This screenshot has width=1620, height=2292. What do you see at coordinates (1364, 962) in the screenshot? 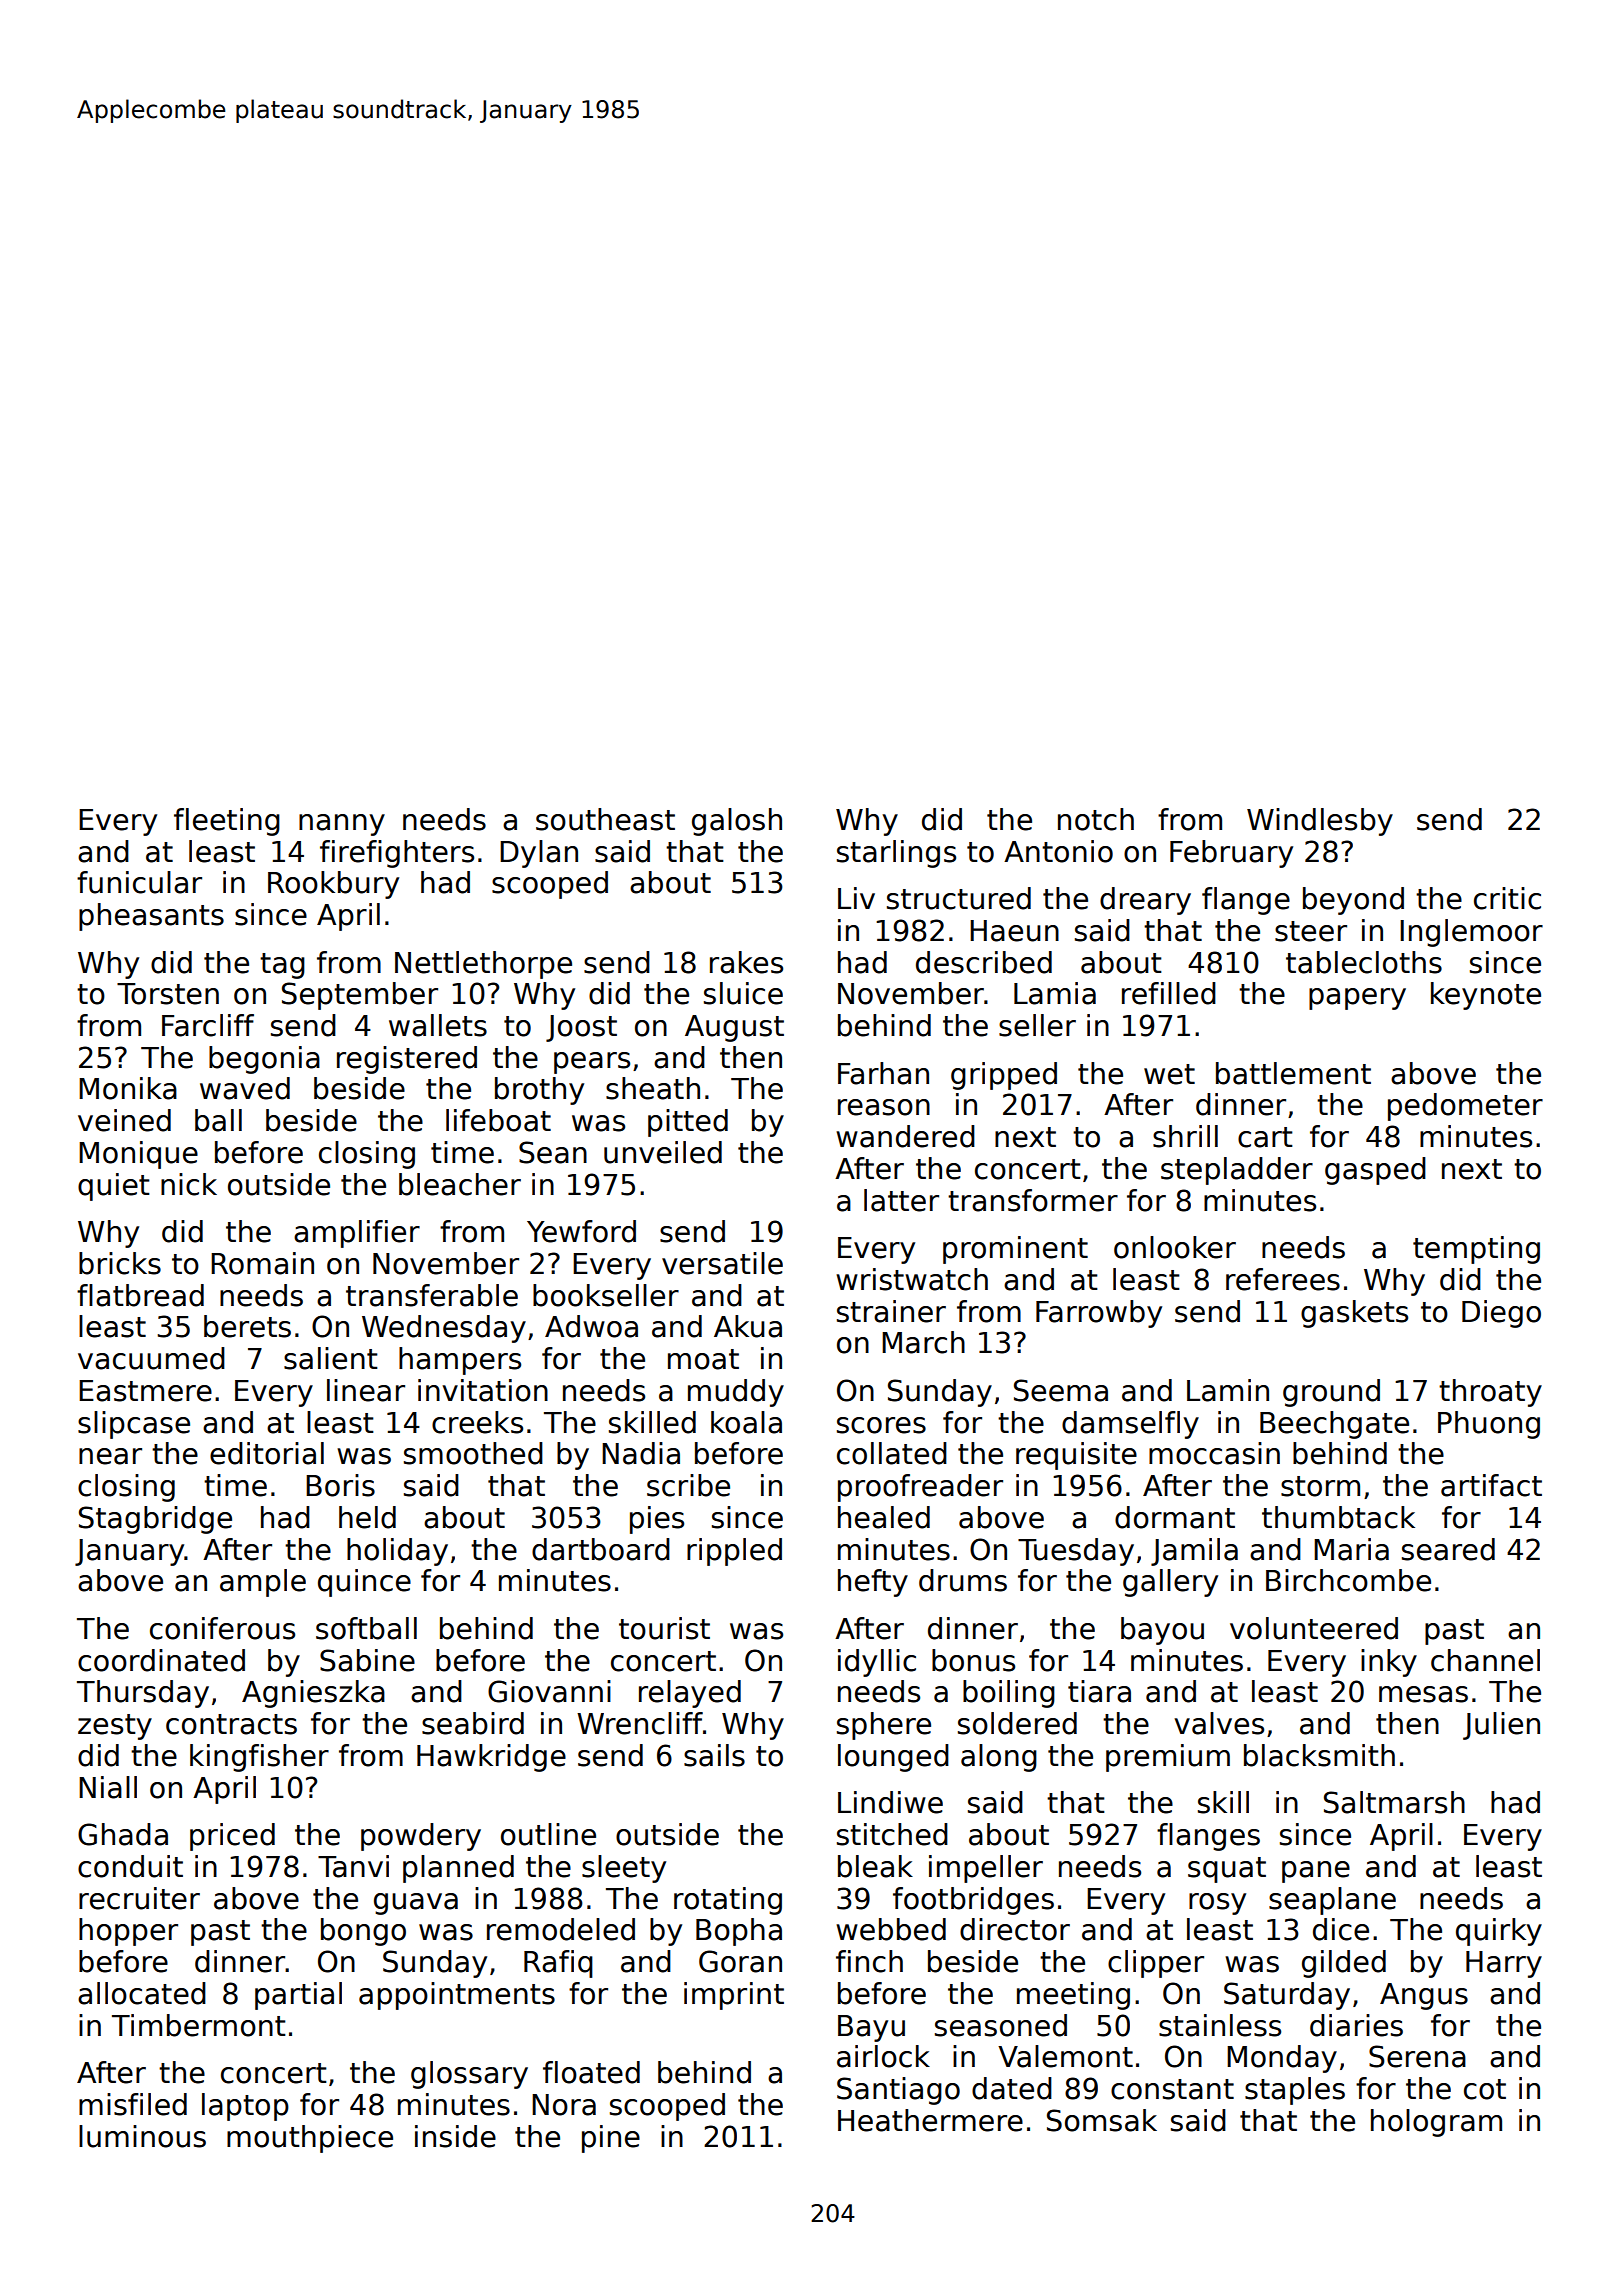
I see `tablecloths` at bounding box center [1364, 962].
